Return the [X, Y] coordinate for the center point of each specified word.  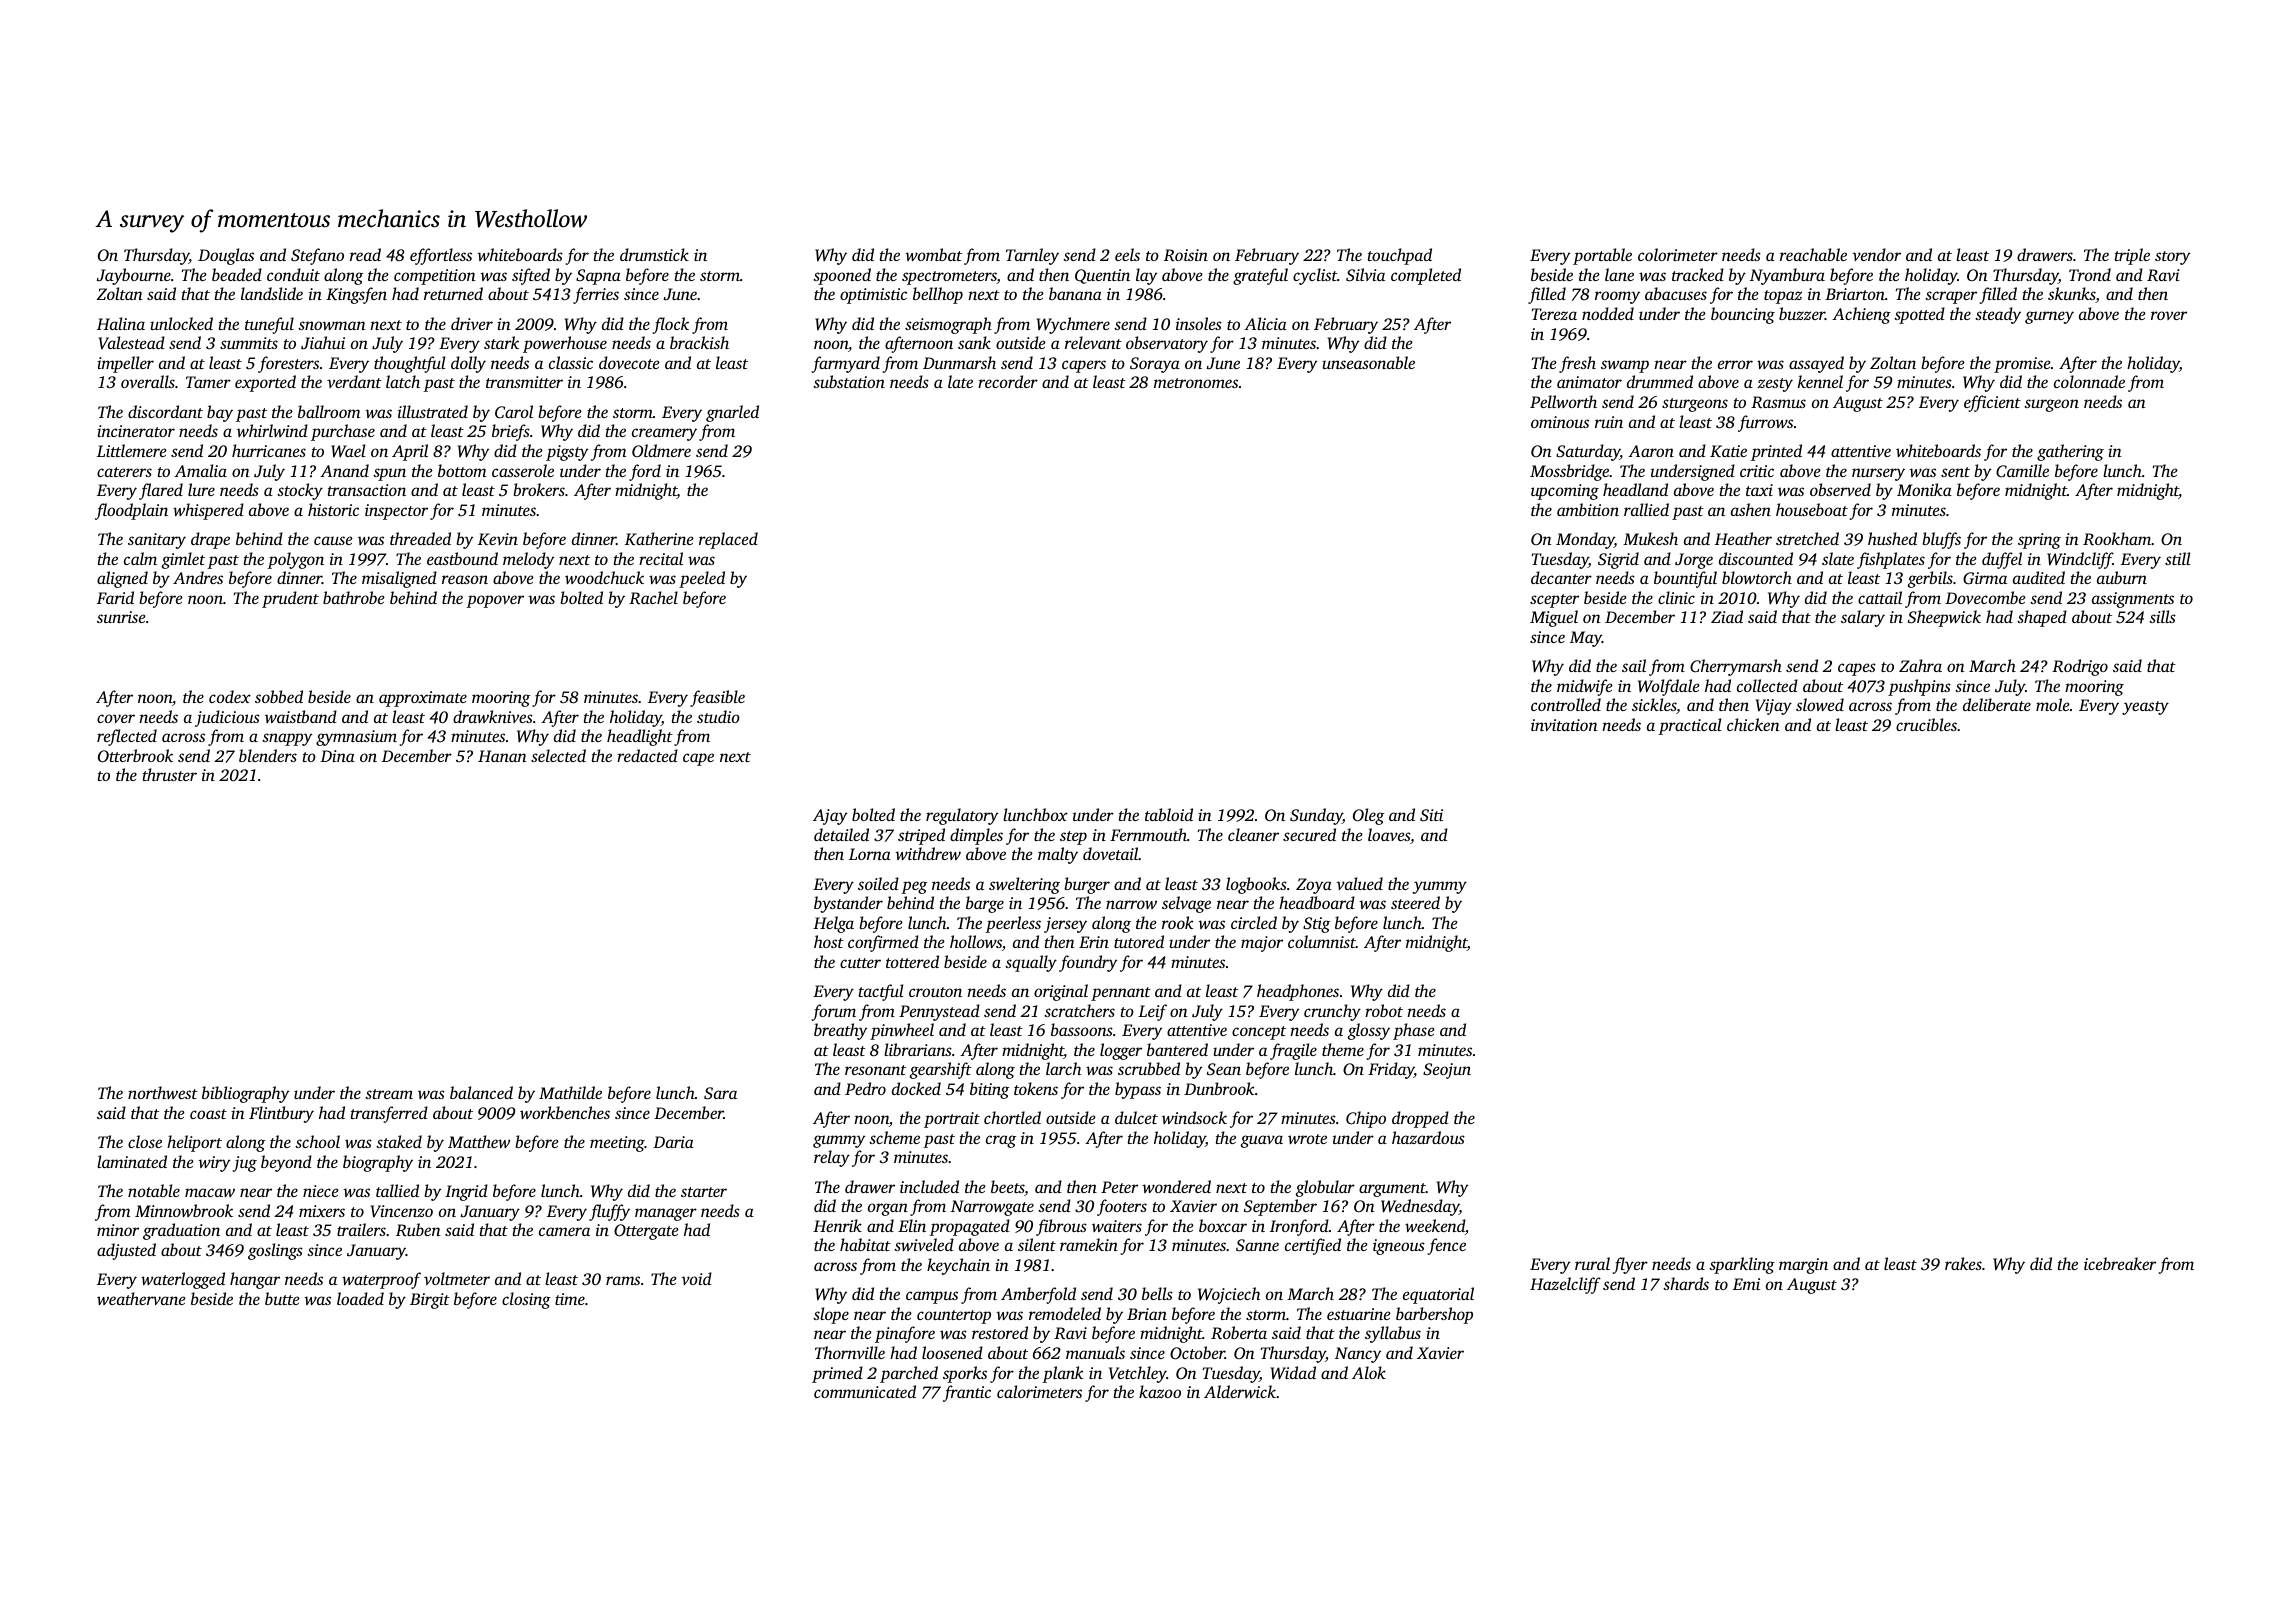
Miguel [1554, 618]
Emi [1746, 1284]
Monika [1924, 489]
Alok [1369, 1372]
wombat [933, 254]
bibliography [245, 1094]
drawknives [493, 716]
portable [1602, 256]
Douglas [226, 256]
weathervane [141, 1298]
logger [1121, 1051]
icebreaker [2120, 1263]
